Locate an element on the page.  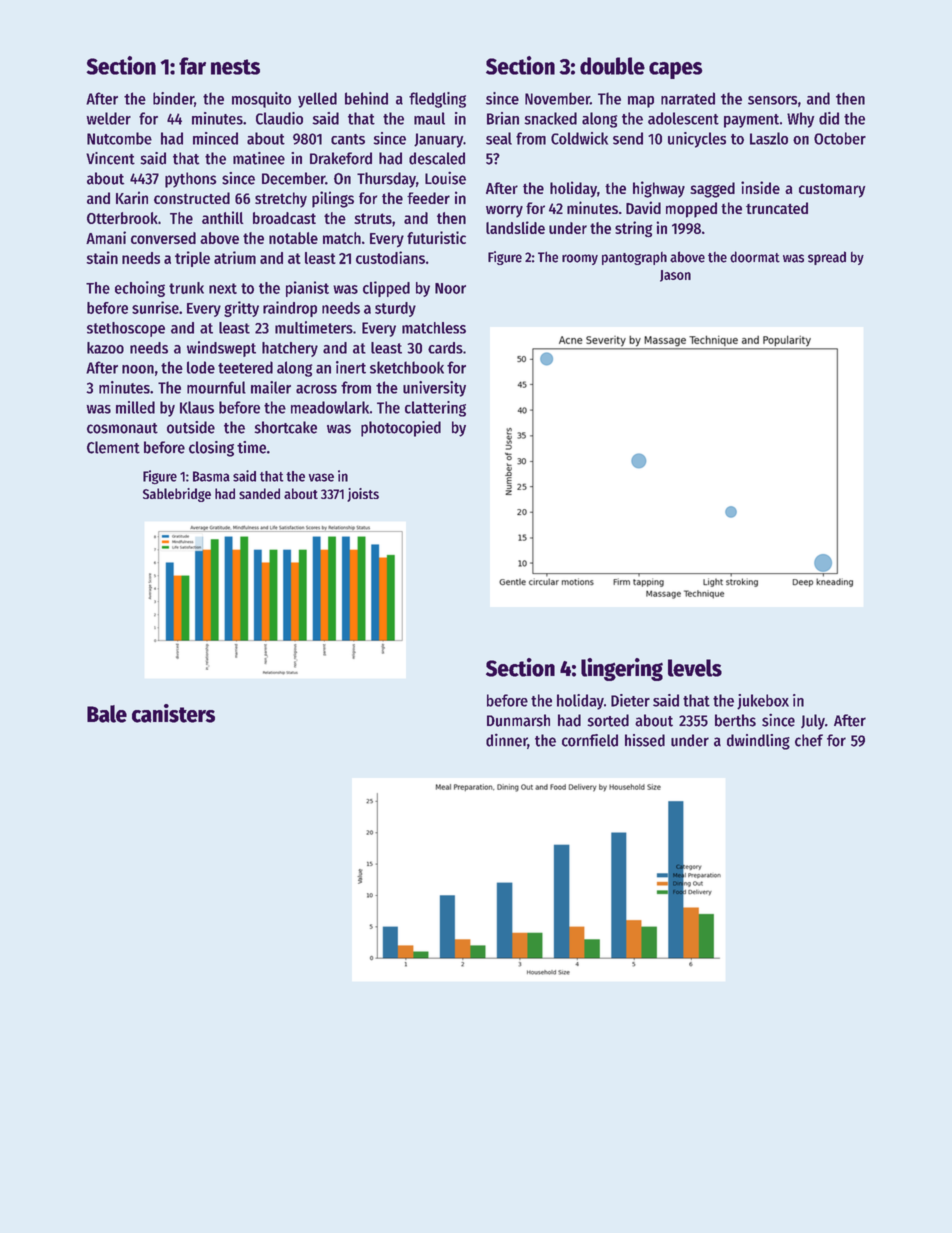
lingering is located at coordinates (622, 669).
